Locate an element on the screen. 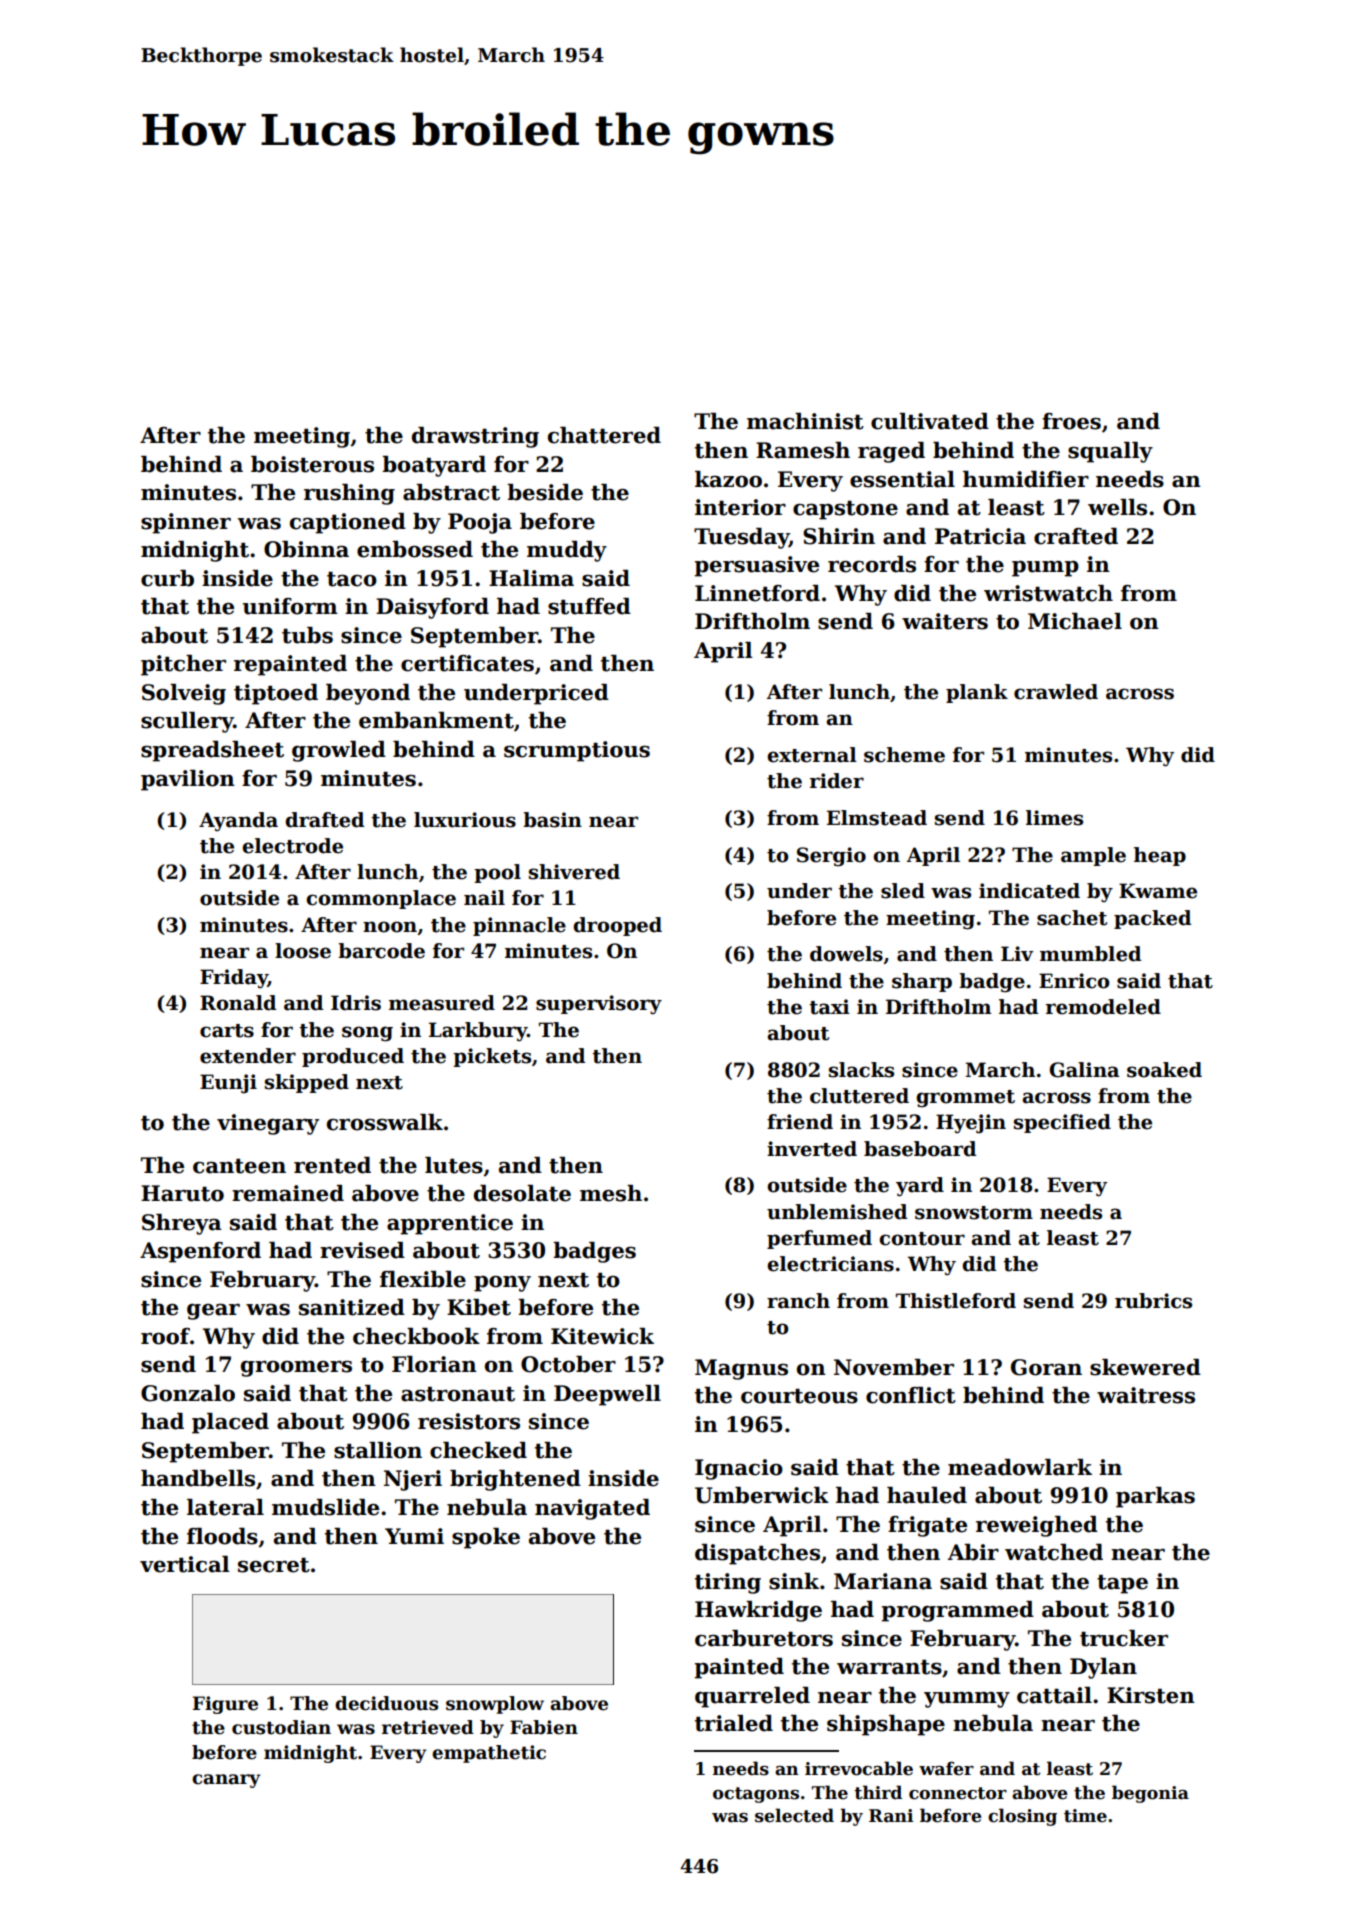 Image resolution: width=1360 pixels, height=1924 pixels. canary is located at coordinates (226, 1781).
